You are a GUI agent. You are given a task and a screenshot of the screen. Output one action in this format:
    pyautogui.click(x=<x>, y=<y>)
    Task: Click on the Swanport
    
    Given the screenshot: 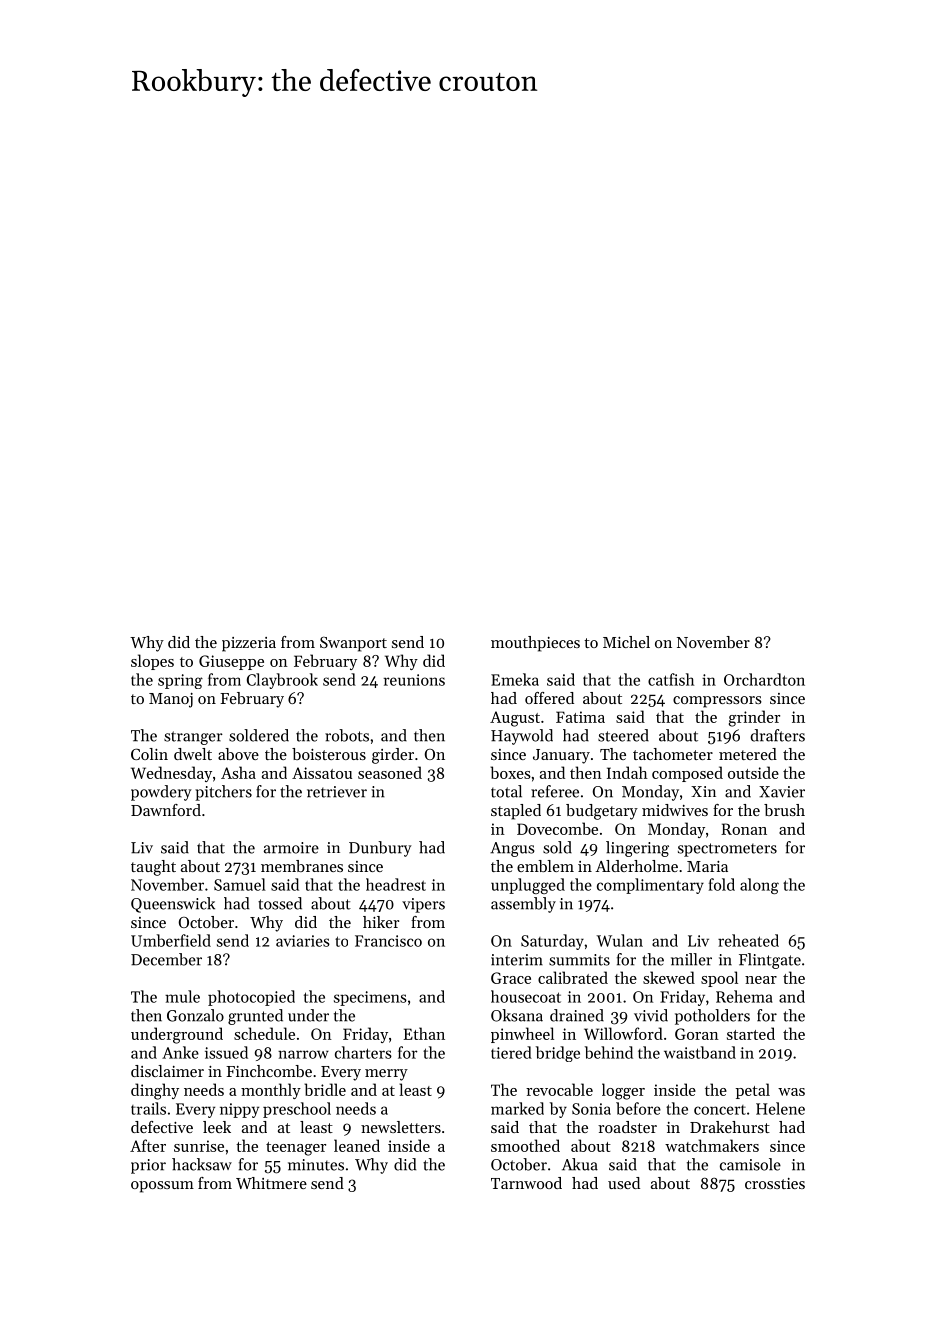 What is the action you would take?
    pyautogui.click(x=353, y=644)
